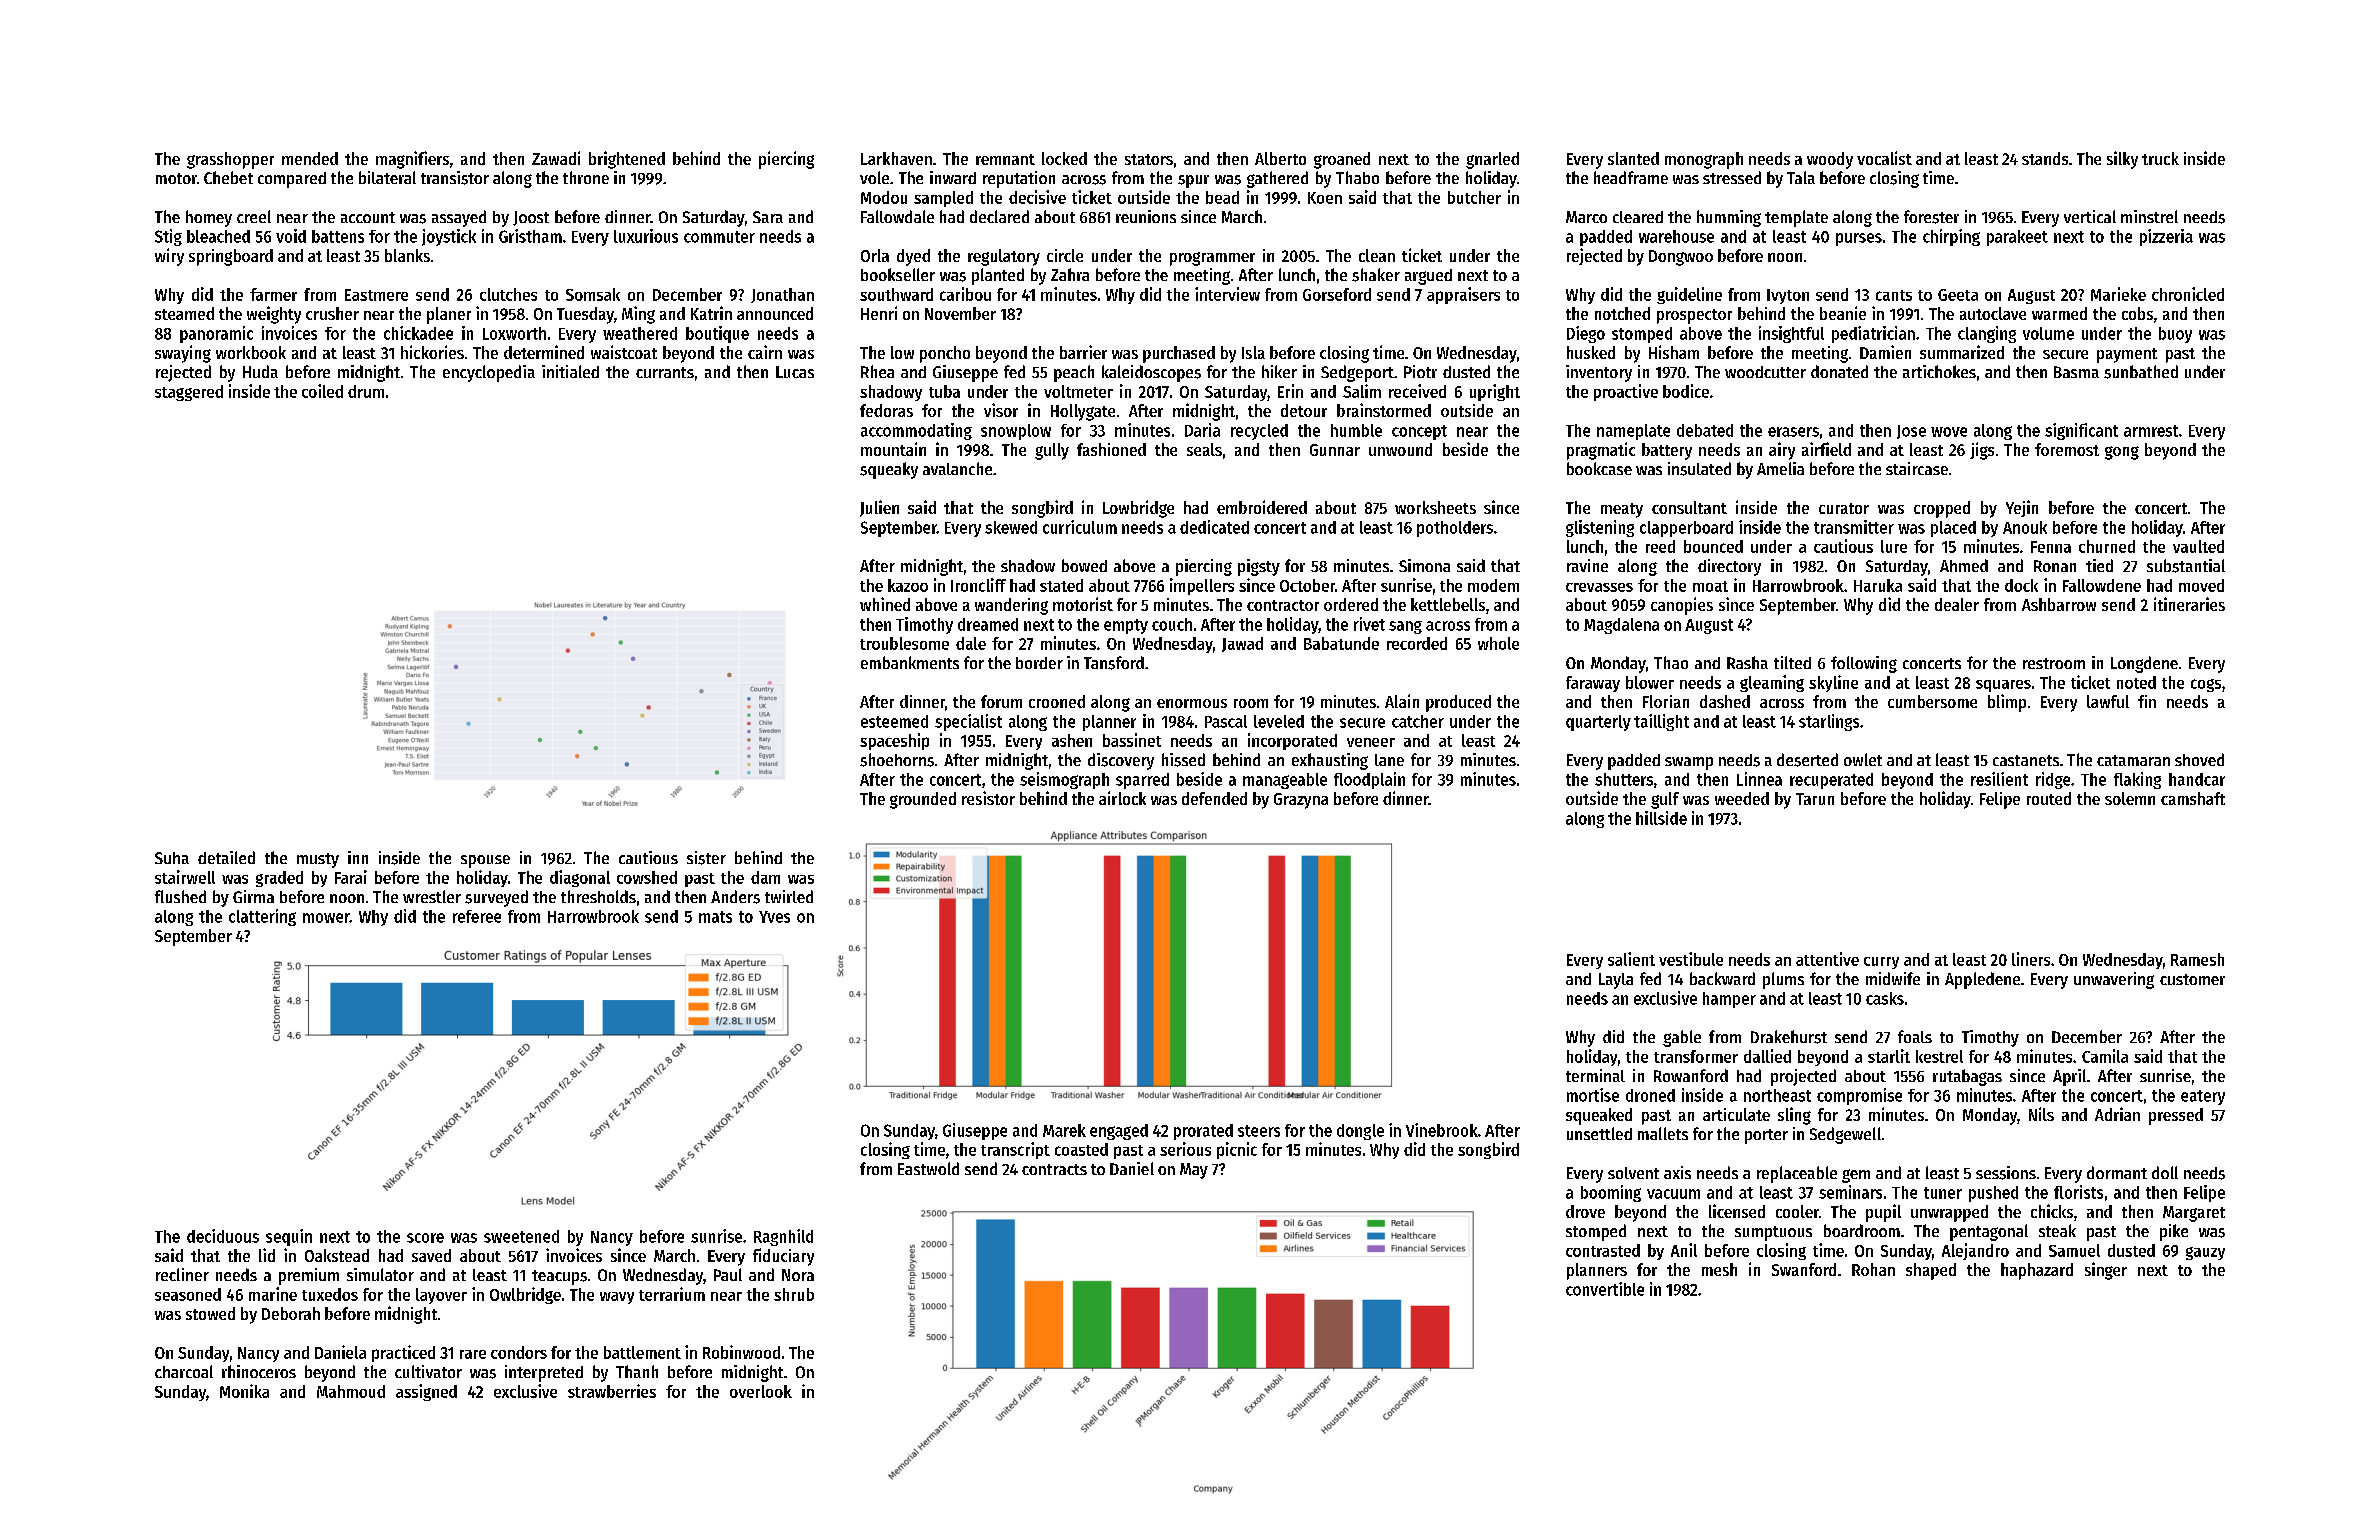 This screenshot has height=1540, width=2380. I want to click on singer, so click(2106, 1271).
